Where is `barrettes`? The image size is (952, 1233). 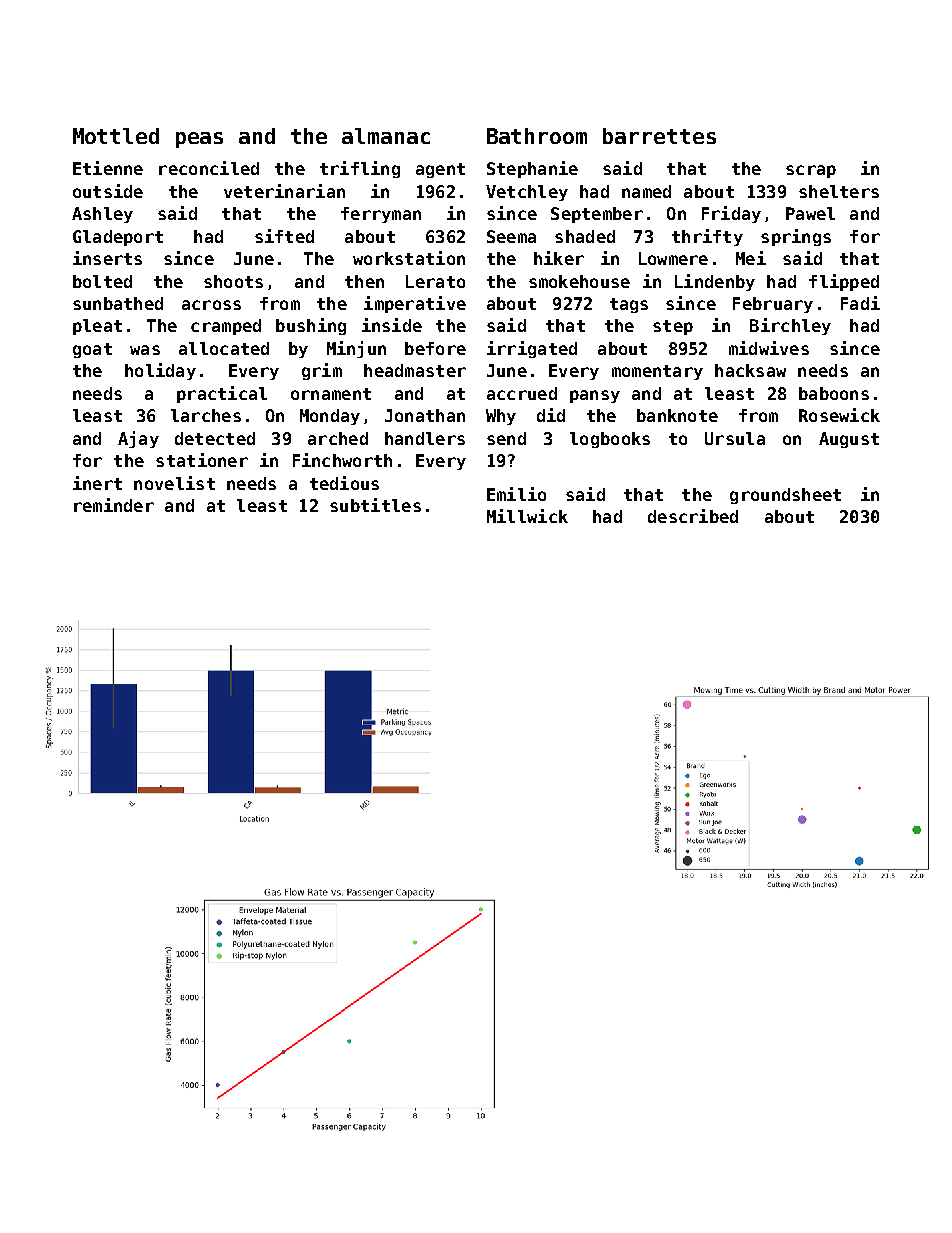 barrettes is located at coordinates (659, 136).
